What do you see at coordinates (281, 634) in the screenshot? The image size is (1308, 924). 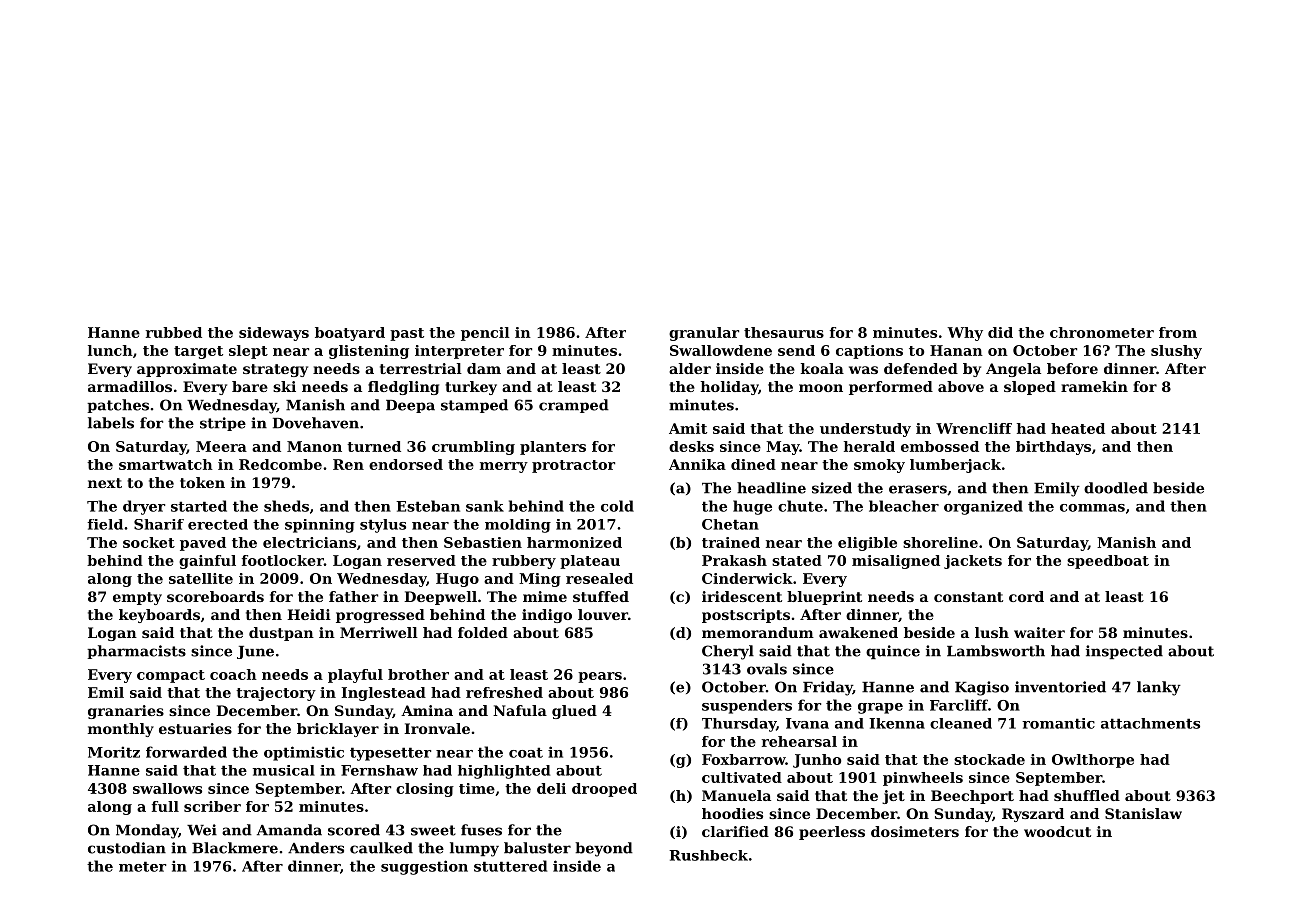 I see `dustpan` at bounding box center [281, 634].
